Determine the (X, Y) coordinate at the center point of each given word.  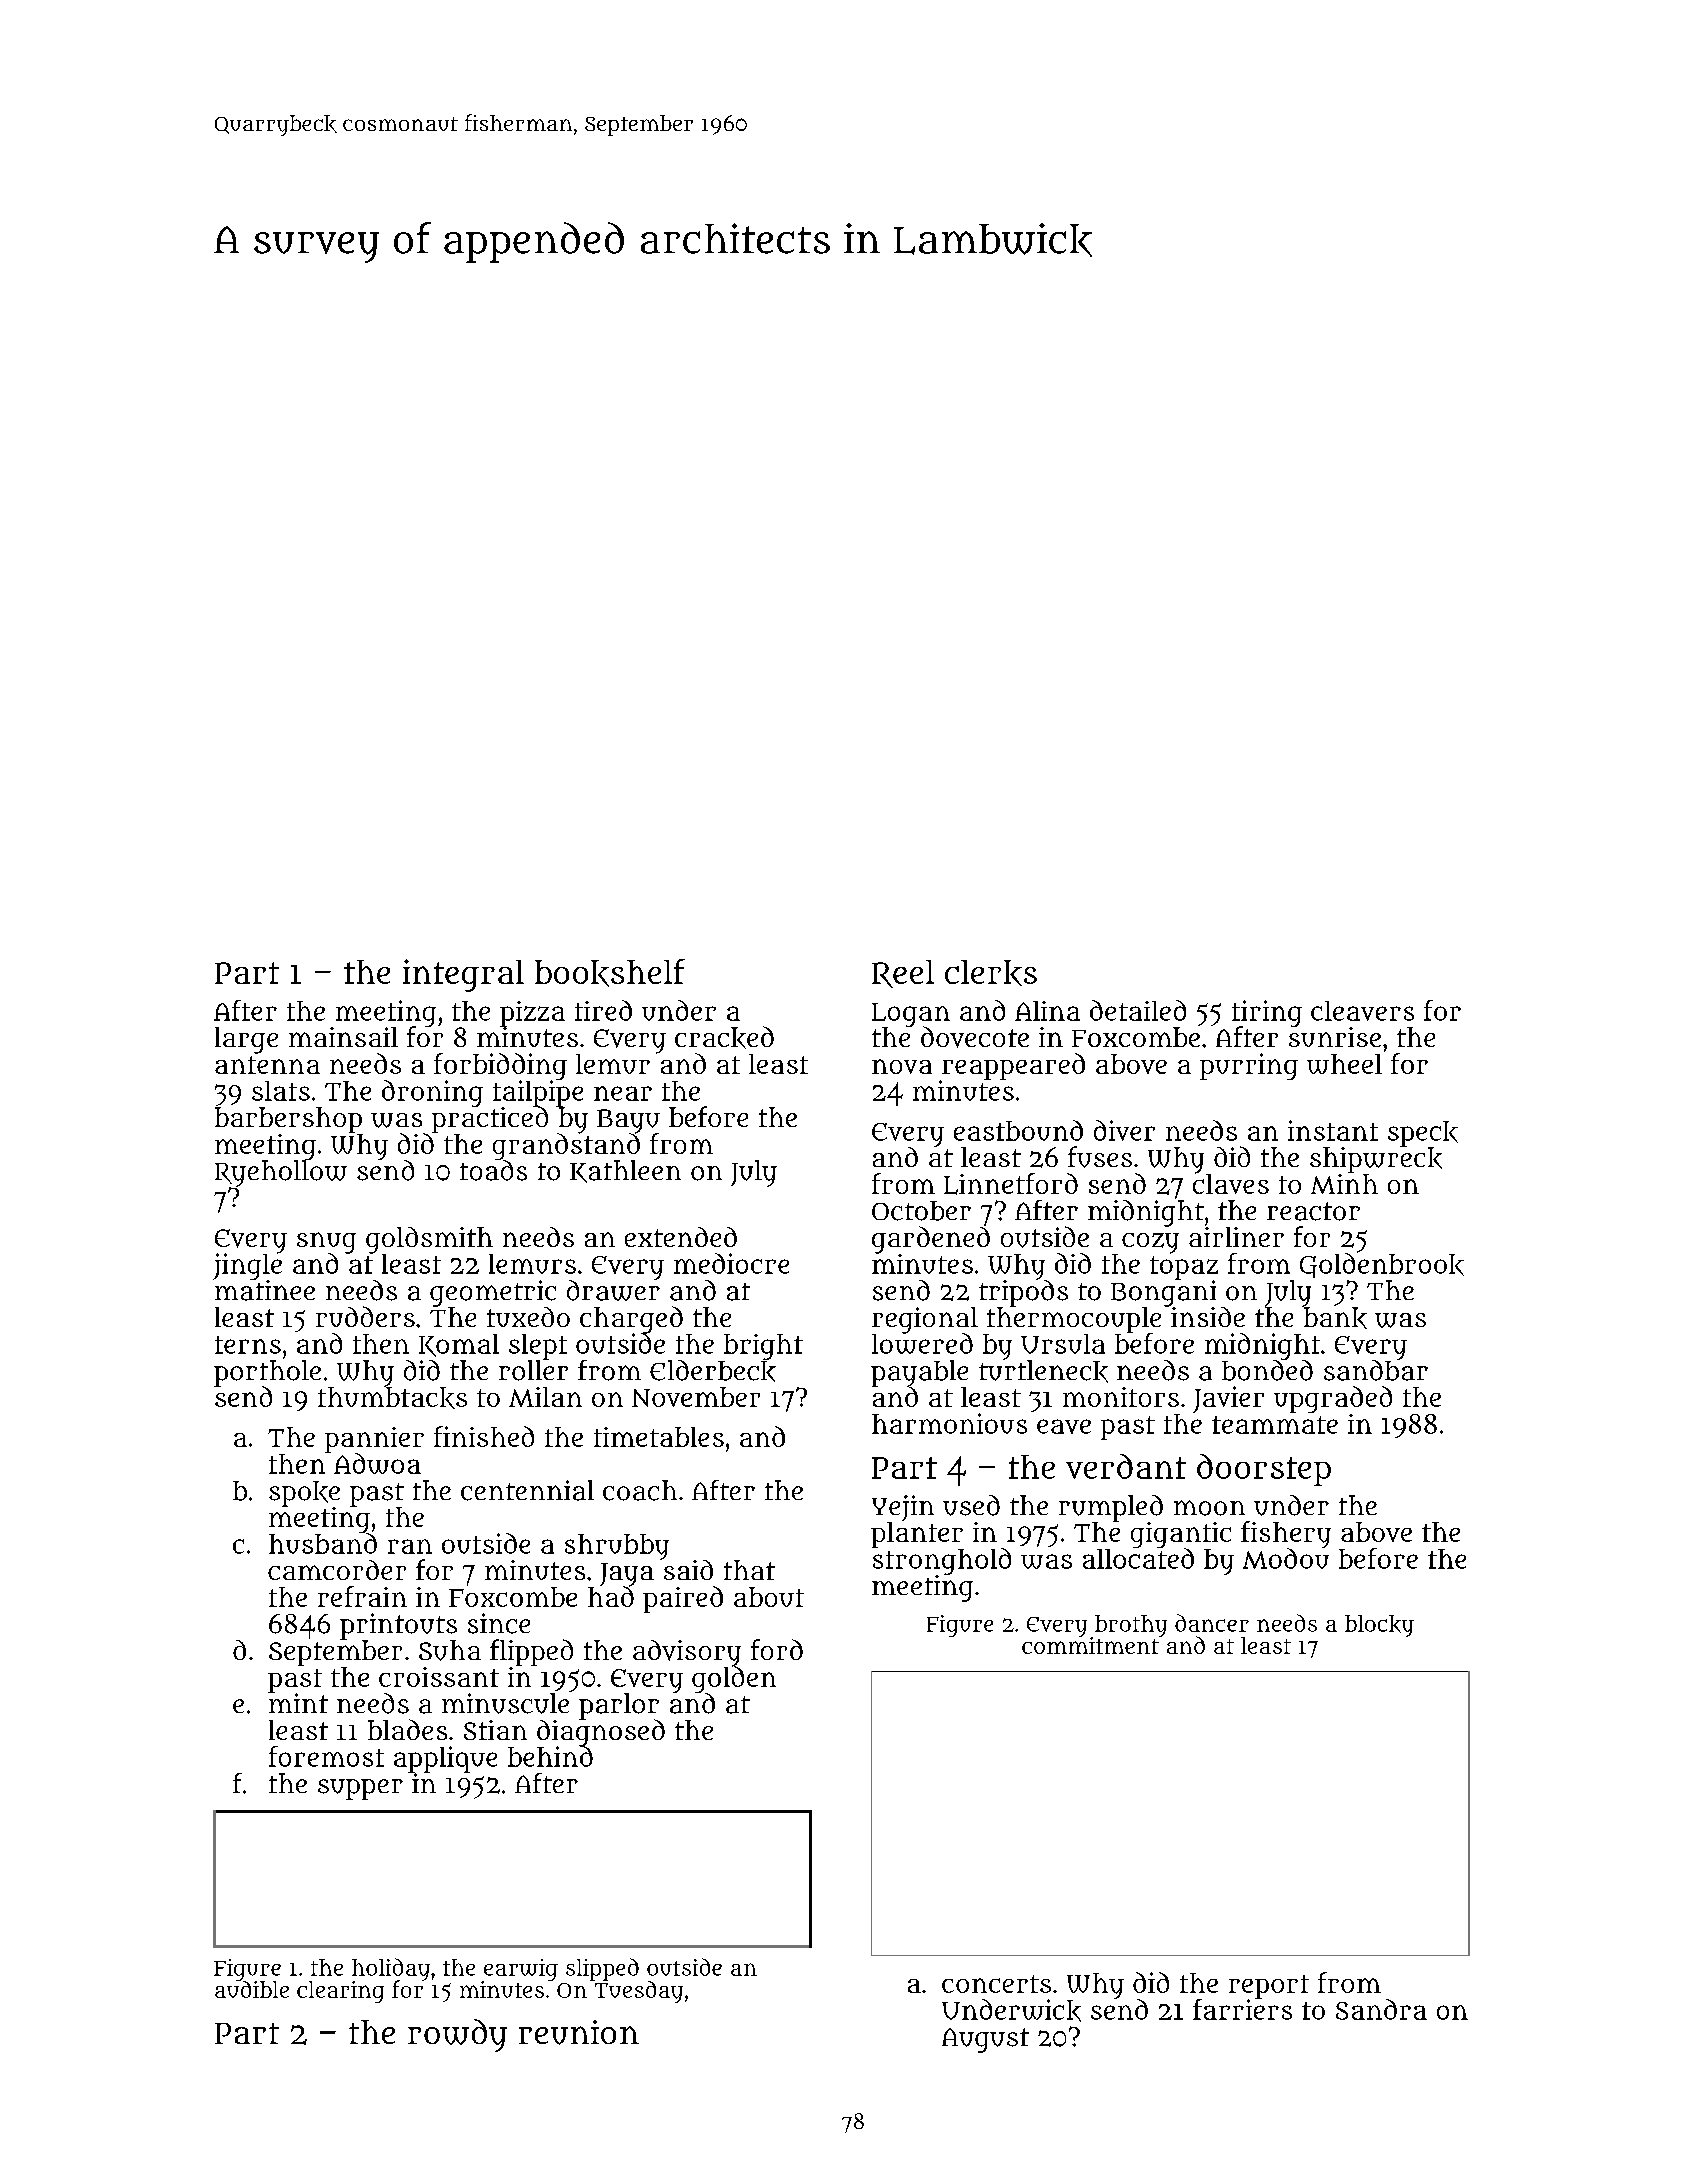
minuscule (505, 1703)
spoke (304, 1493)
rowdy (457, 2035)
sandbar (1376, 1370)
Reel (903, 974)
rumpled (1111, 1508)
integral (463, 975)
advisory (687, 1653)
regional (925, 1320)
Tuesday (639, 1992)
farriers (1242, 2009)
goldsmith (429, 1240)
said (688, 1570)
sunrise (1335, 1037)
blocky (1379, 1626)
